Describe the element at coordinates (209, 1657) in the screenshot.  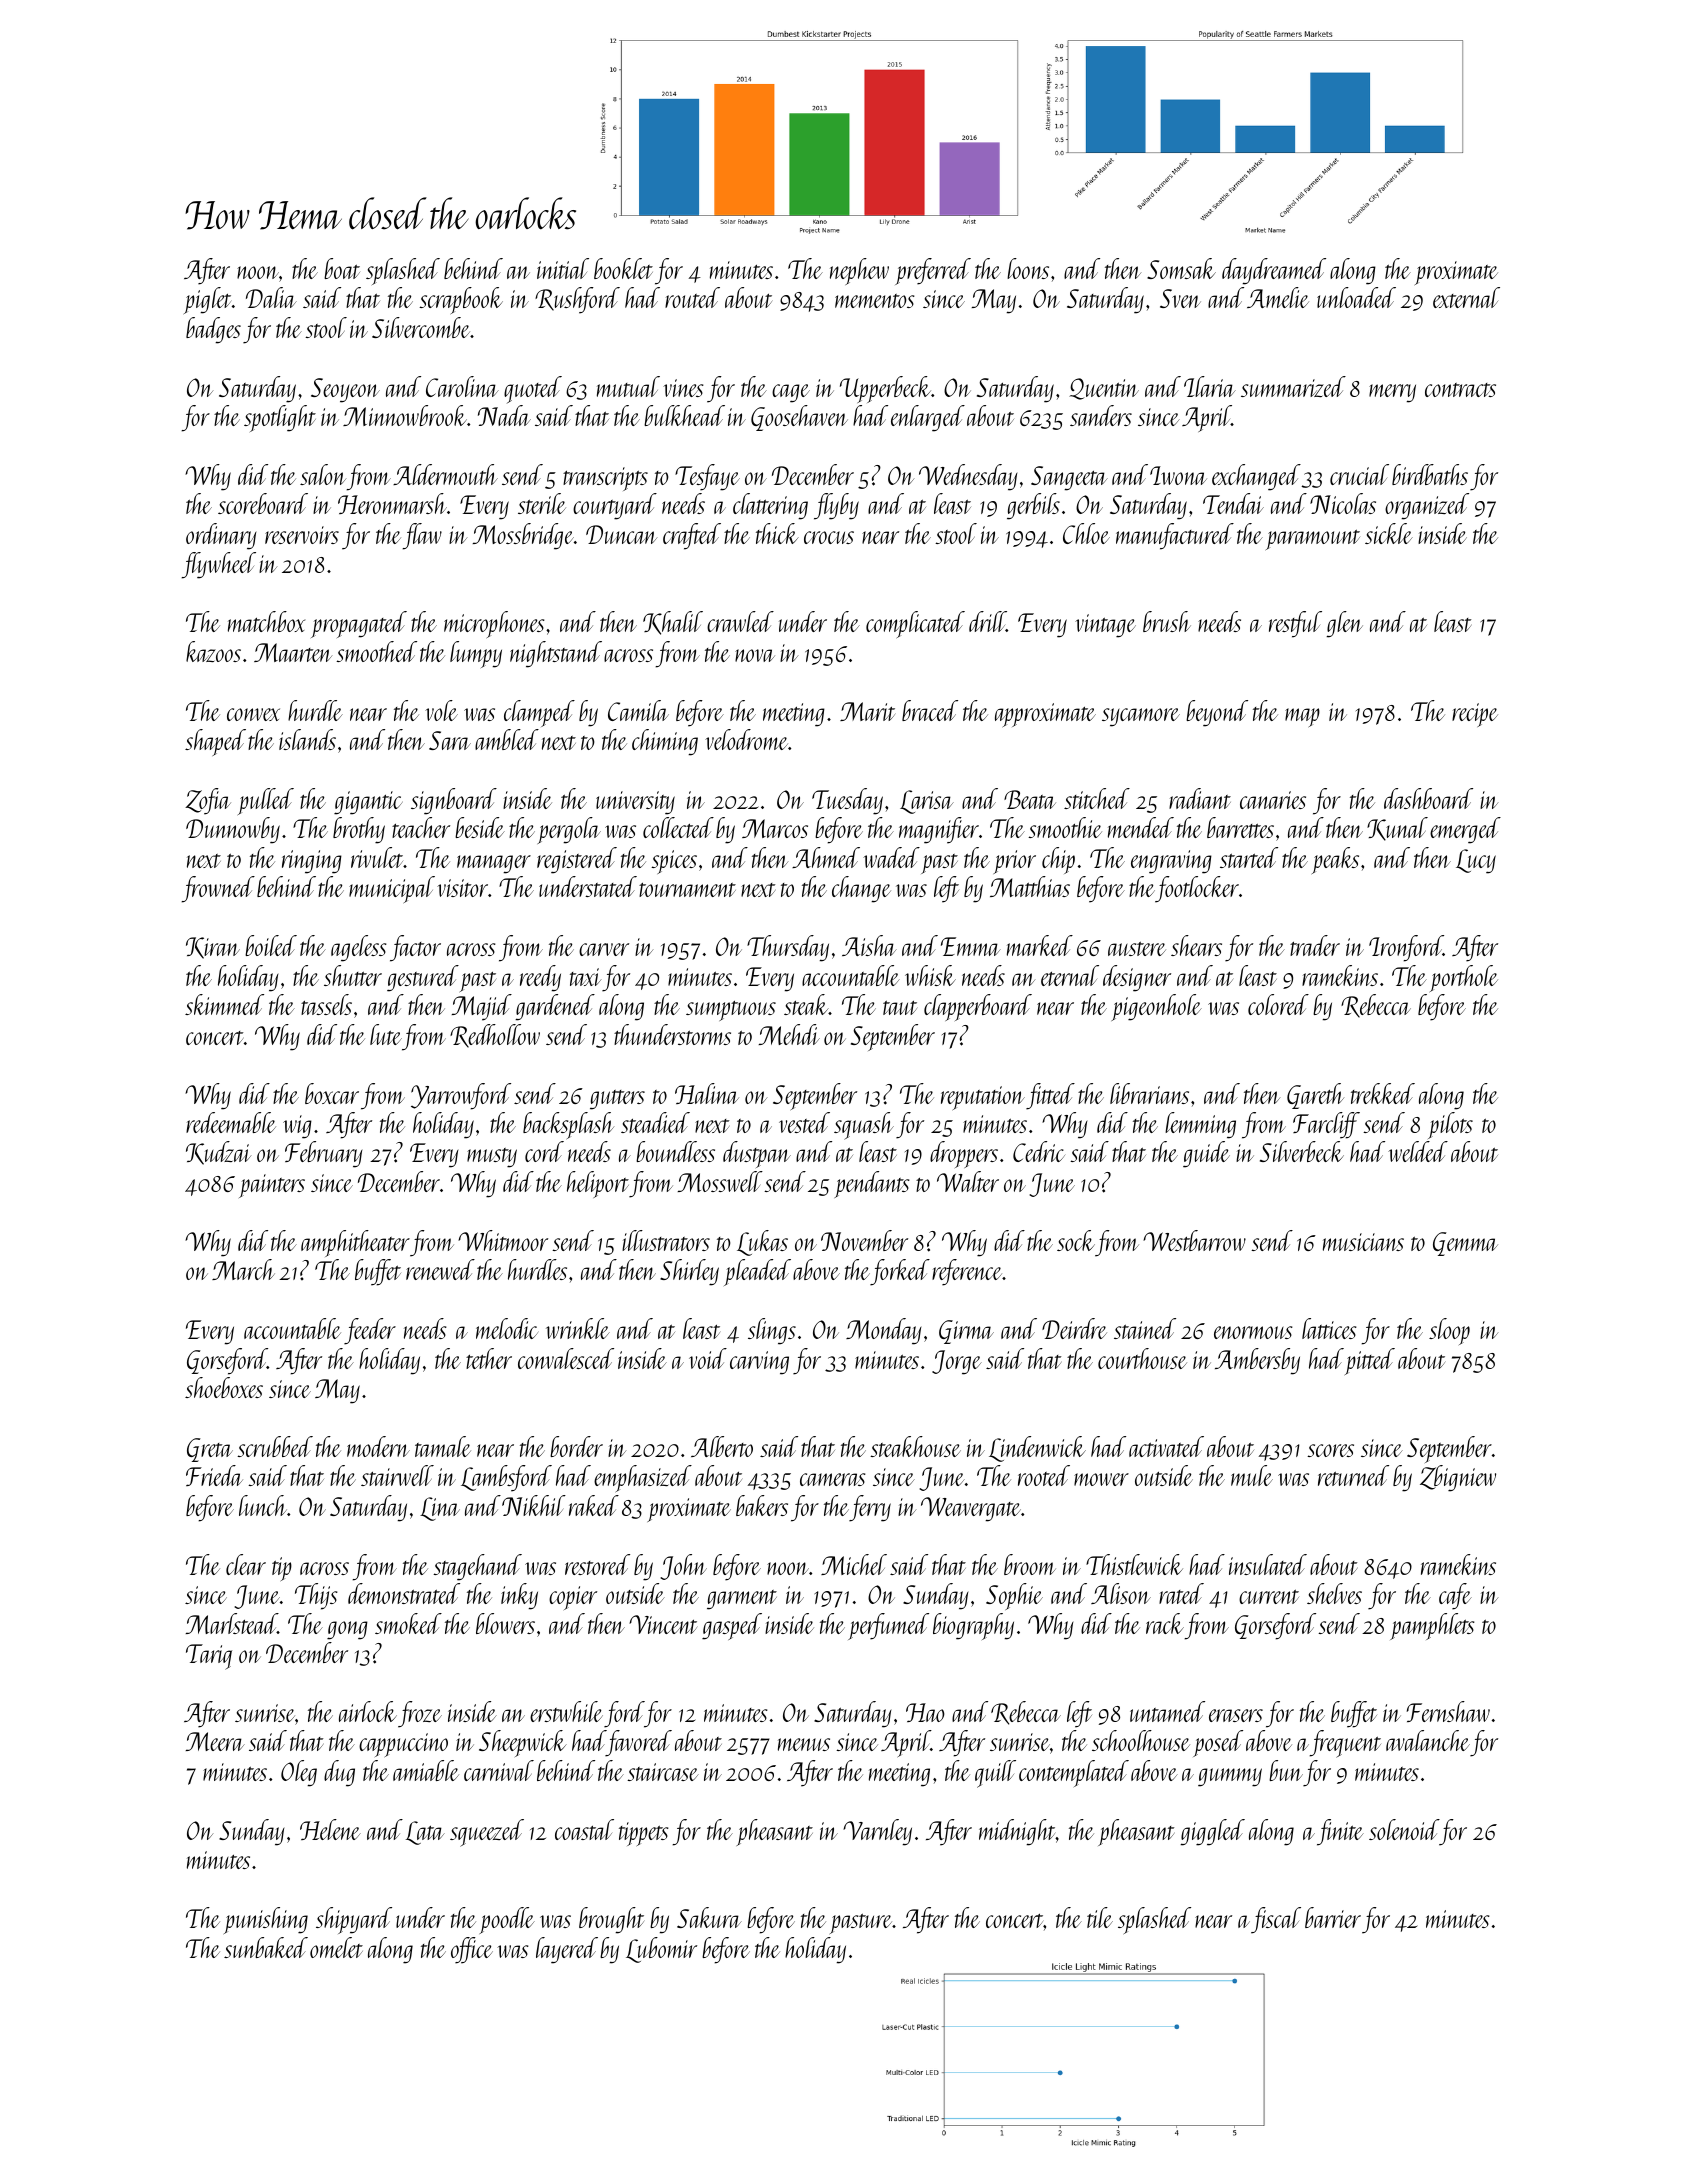
I see `Tariq` at that location.
